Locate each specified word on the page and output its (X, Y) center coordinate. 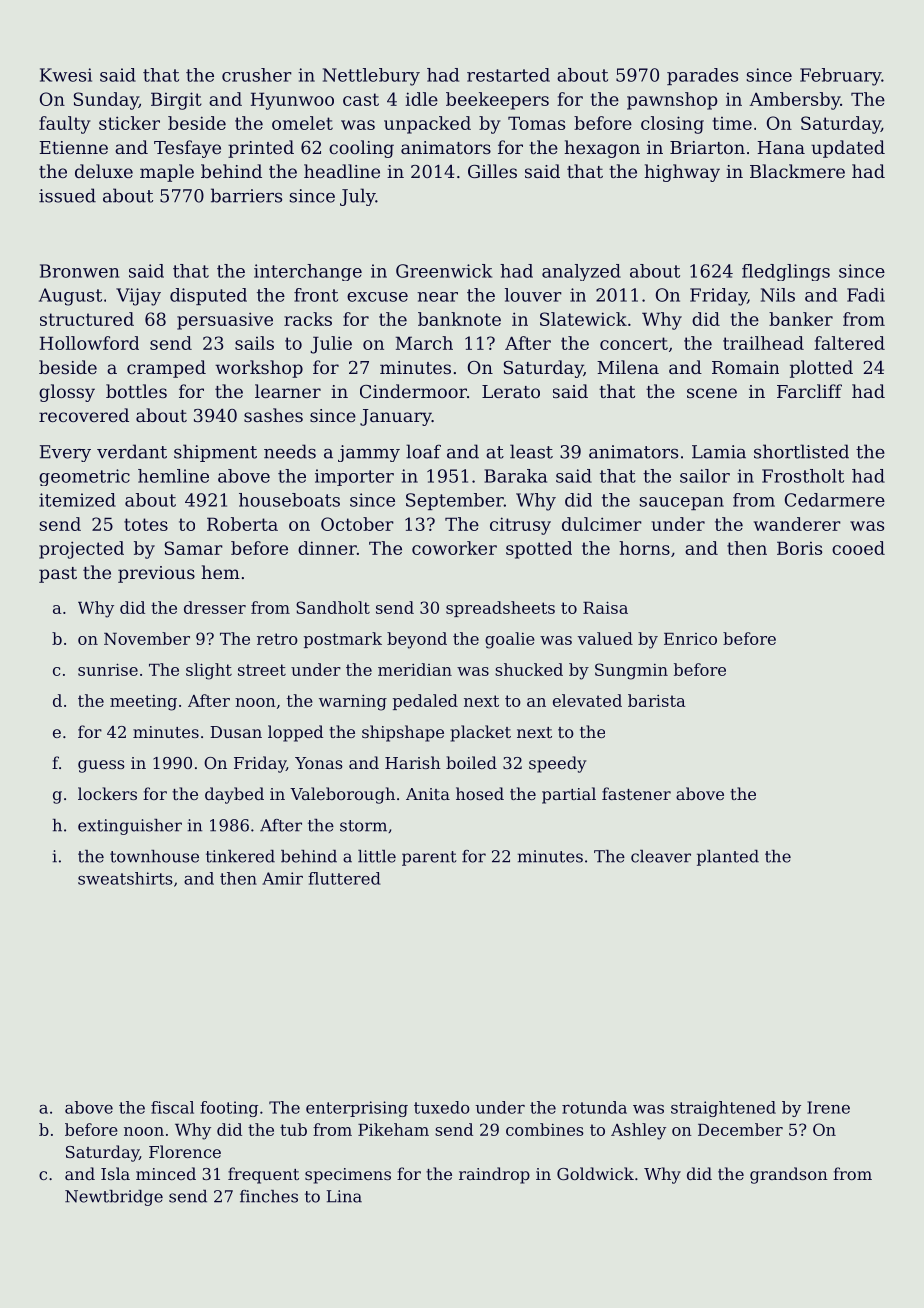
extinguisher (130, 827)
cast (361, 99)
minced (166, 1173)
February (841, 77)
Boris (799, 548)
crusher (257, 75)
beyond (417, 640)
